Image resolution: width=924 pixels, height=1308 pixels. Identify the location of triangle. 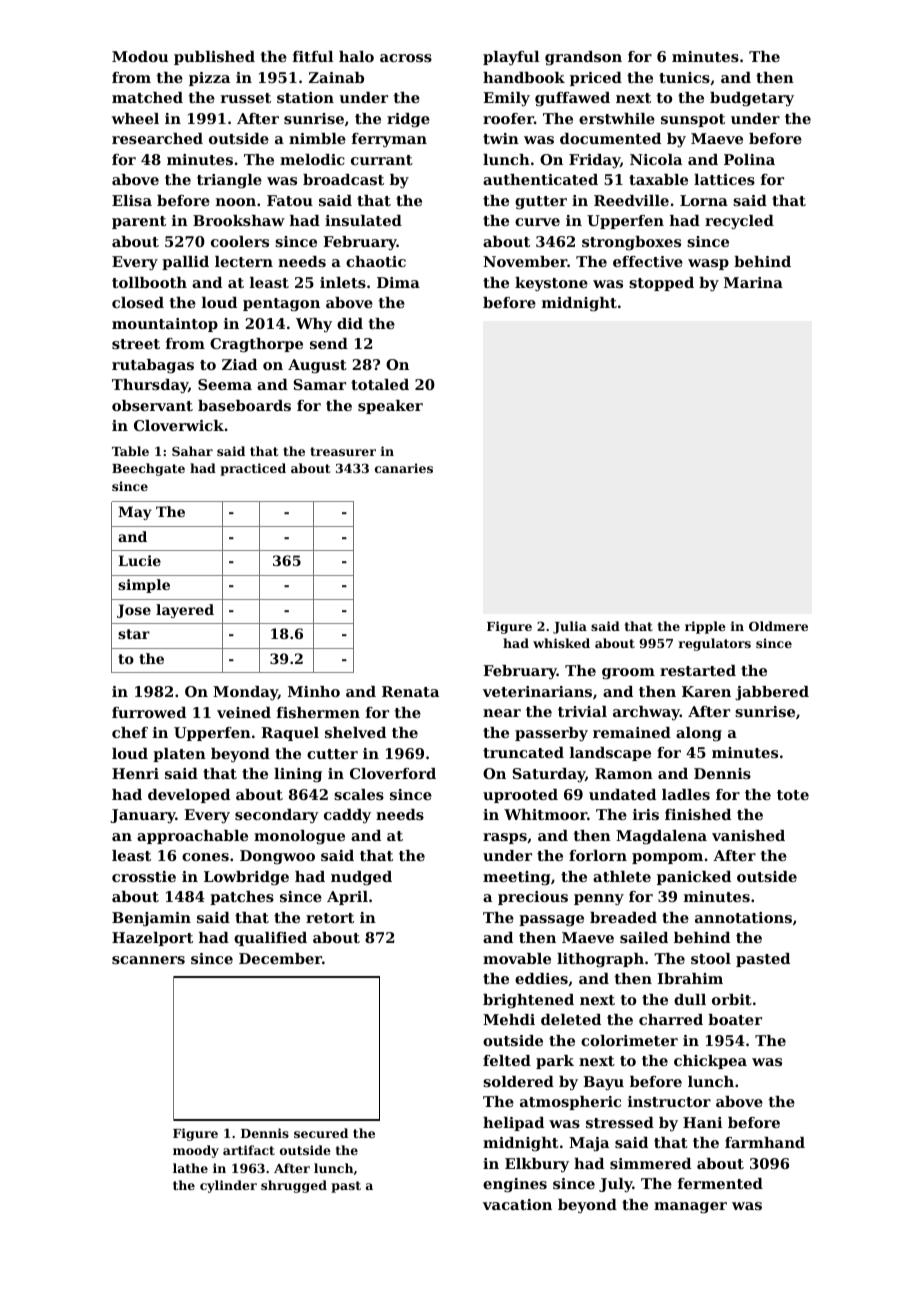
(229, 181).
